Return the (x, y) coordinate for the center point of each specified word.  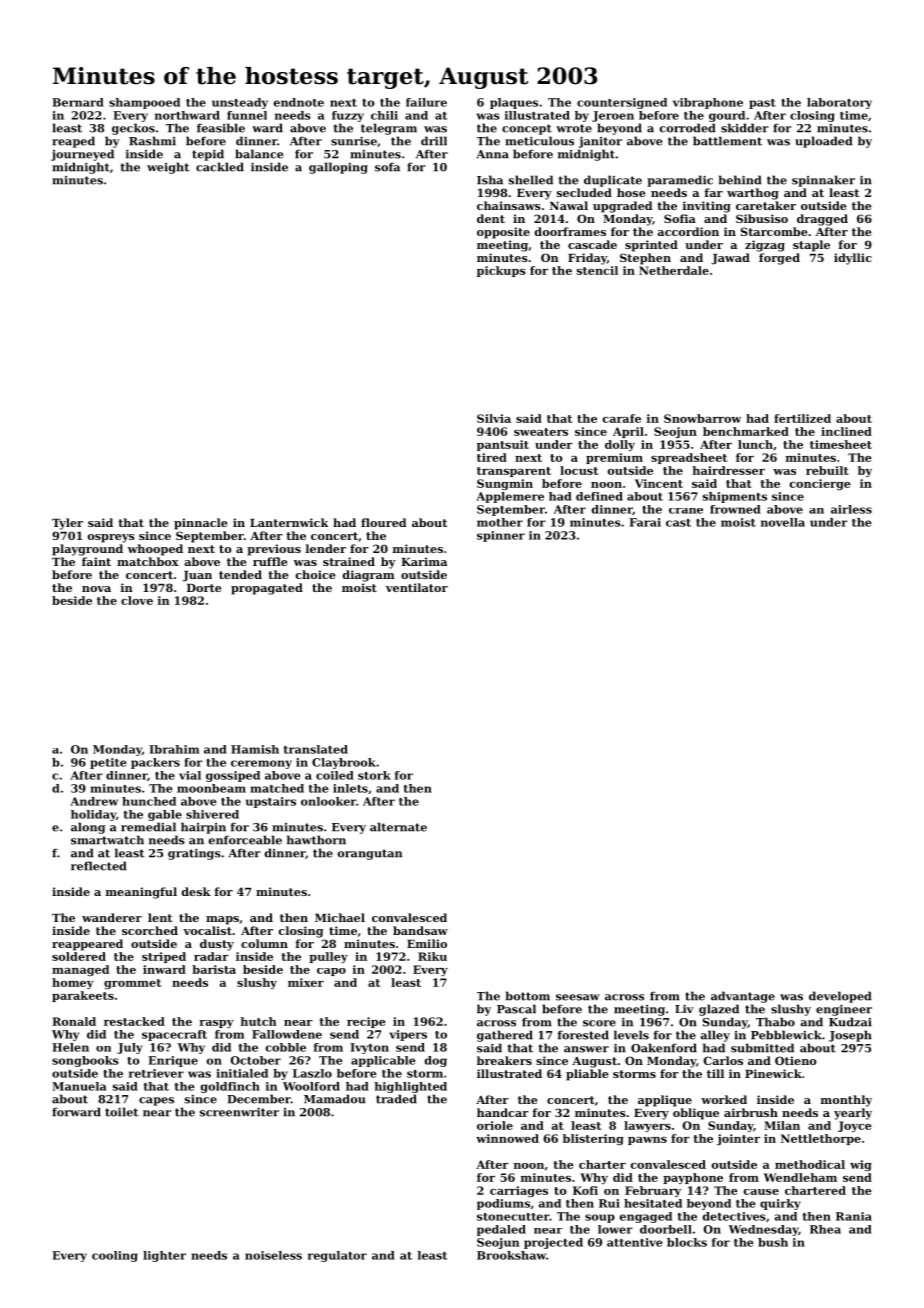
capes (156, 1101)
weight (168, 168)
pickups (501, 271)
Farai (645, 522)
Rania (854, 1216)
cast (678, 523)
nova (96, 589)
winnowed (507, 1138)
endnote (299, 102)
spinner (501, 536)
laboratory (839, 103)
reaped (73, 142)
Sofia (680, 218)
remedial (148, 827)
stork (374, 775)
